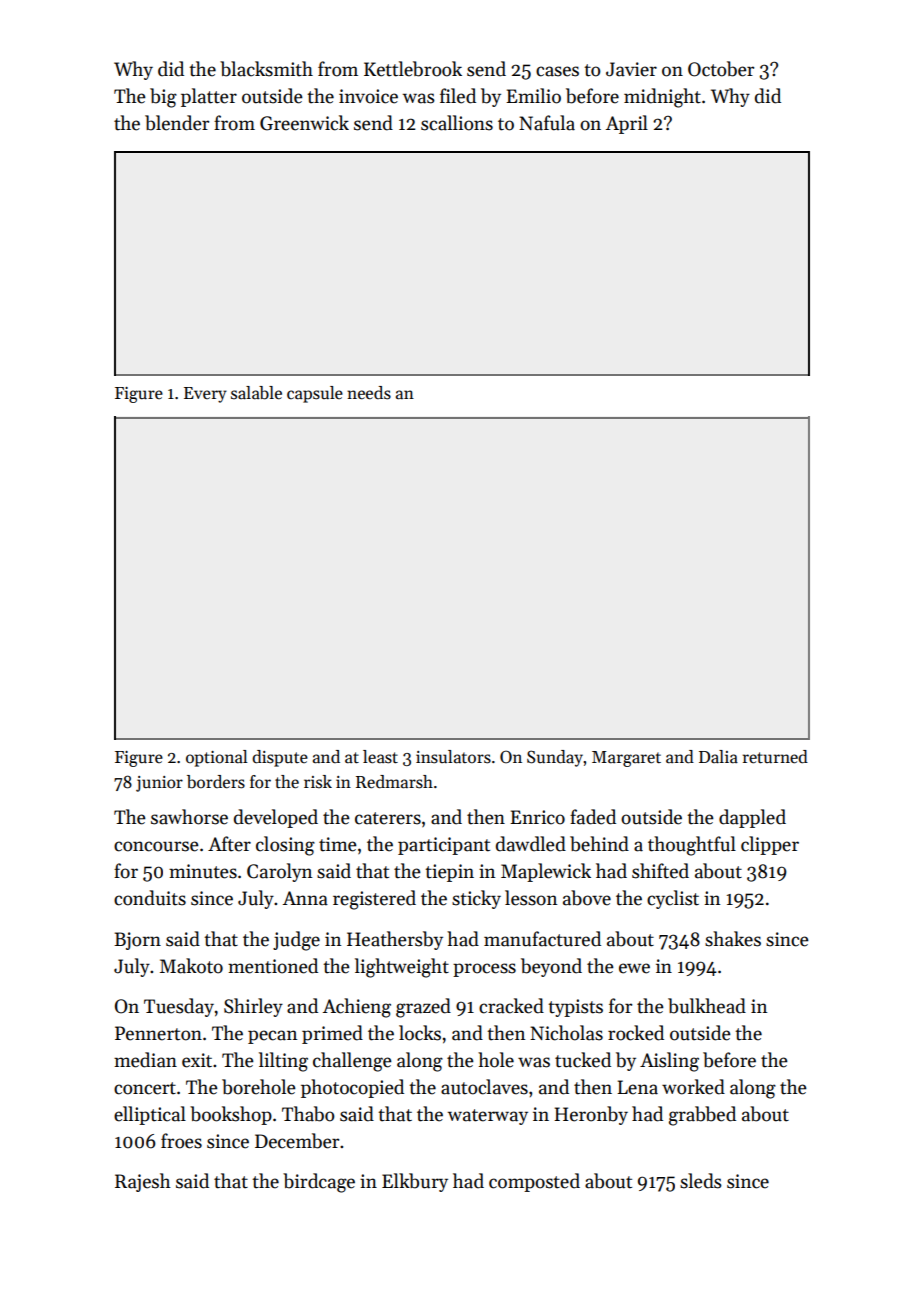 Image resolution: width=924 pixels, height=1314 pixels. What do you see at coordinates (631, 69) in the page?
I see `Javier` at bounding box center [631, 69].
